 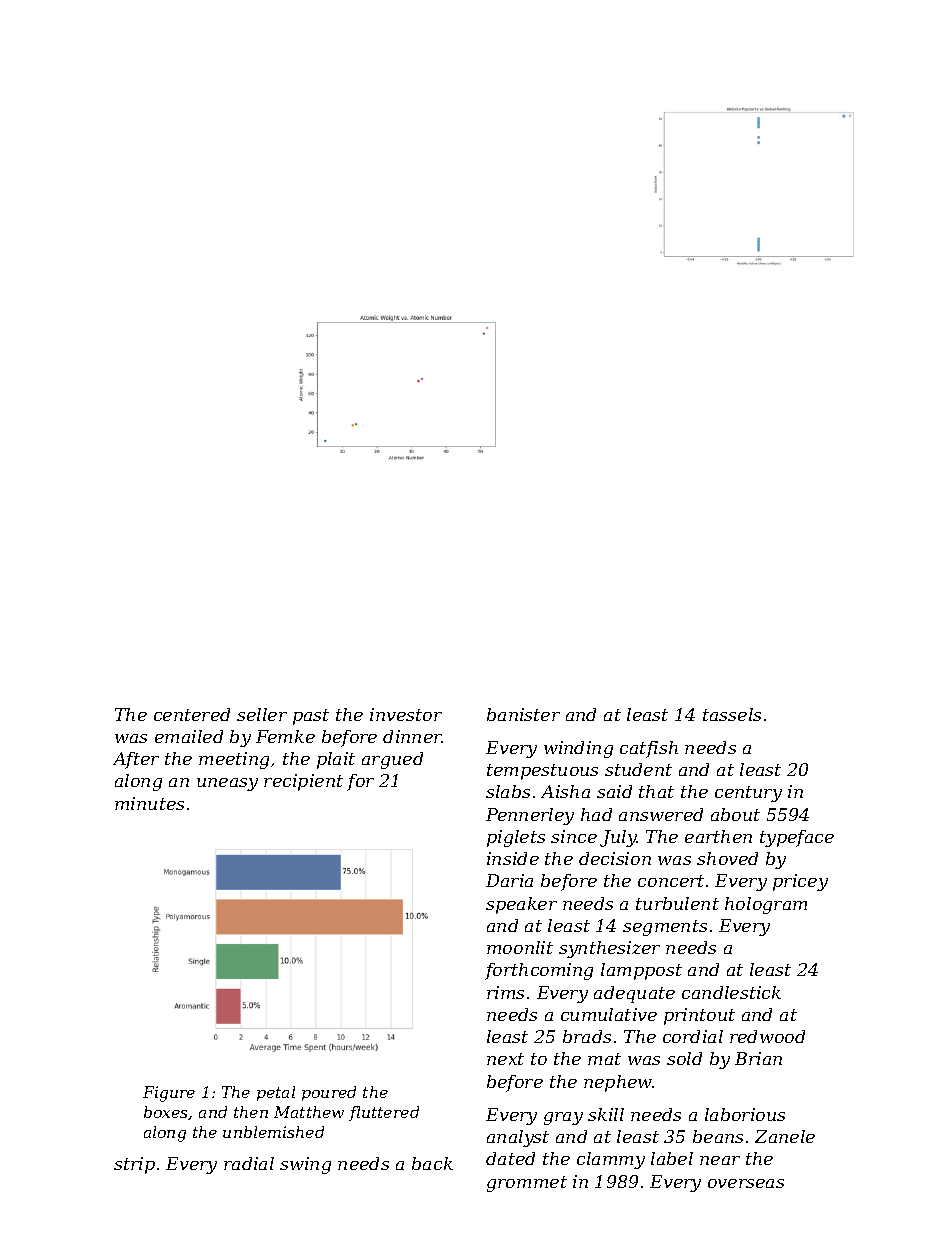 What do you see at coordinates (527, 1184) in the screenshot?
I see `grommet` at bounding box center [527, 1184].
